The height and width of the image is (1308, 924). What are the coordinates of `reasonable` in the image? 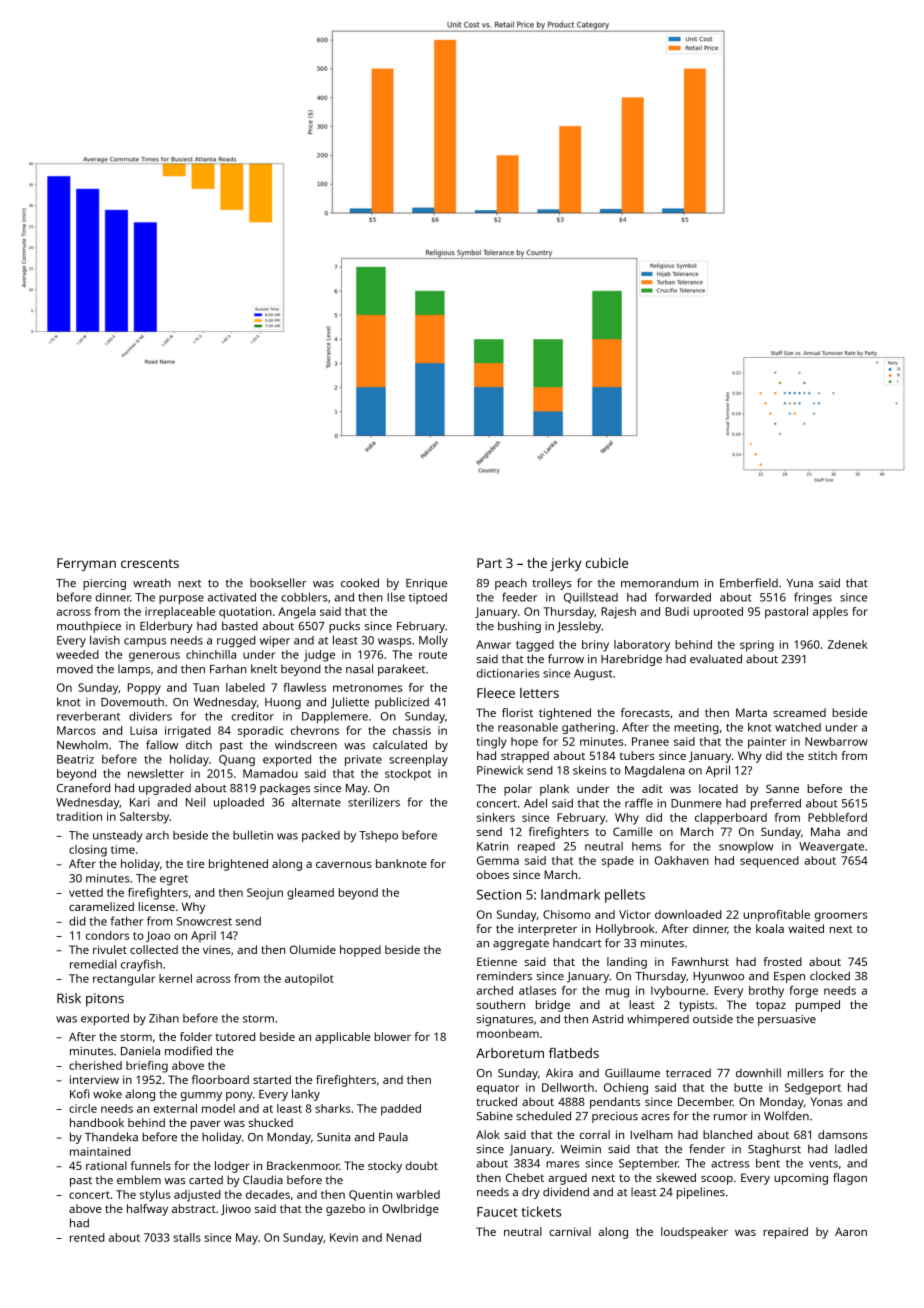 It's located at (528, 727).
